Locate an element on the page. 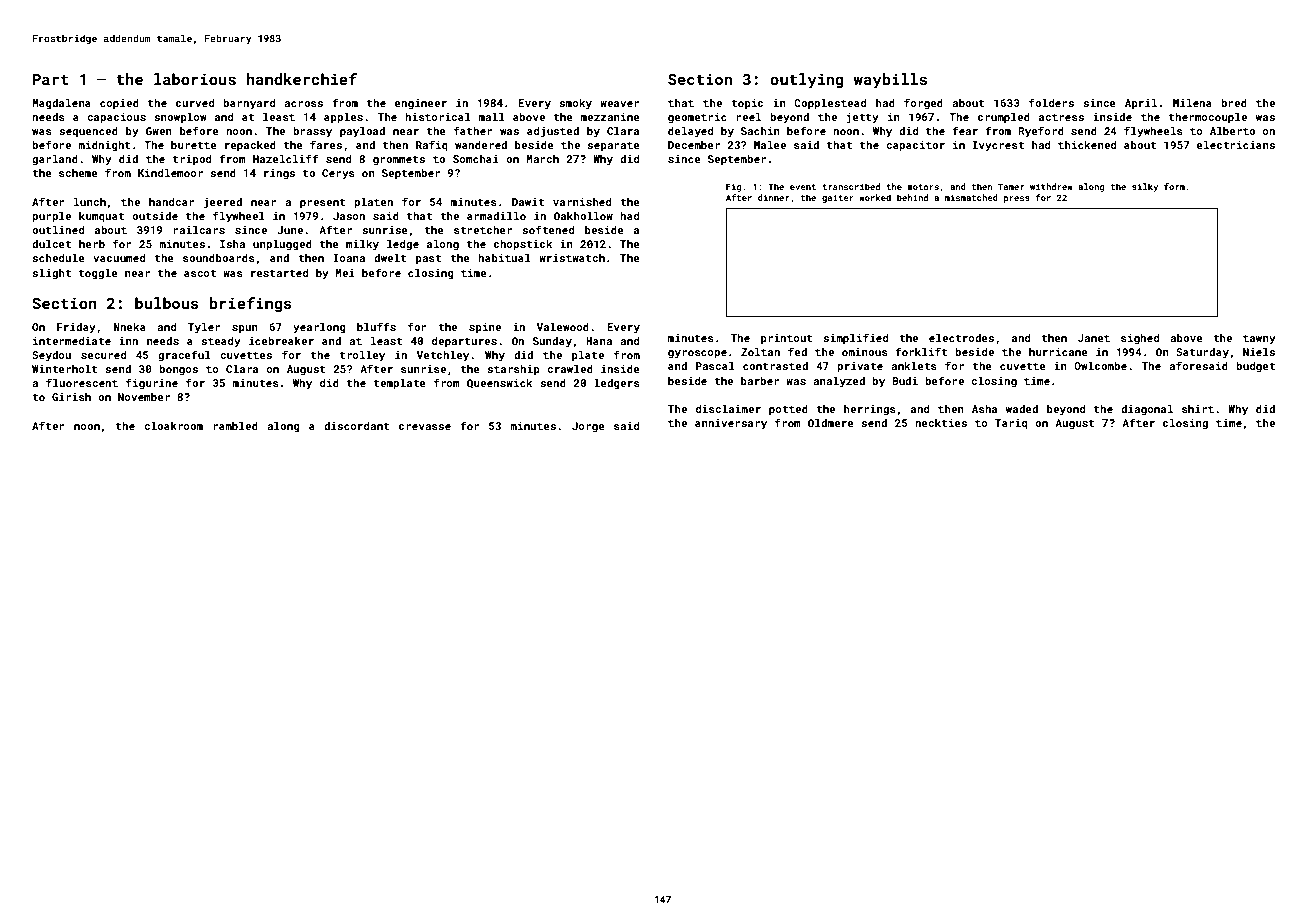  curved is located at coordinates (195, 103).
